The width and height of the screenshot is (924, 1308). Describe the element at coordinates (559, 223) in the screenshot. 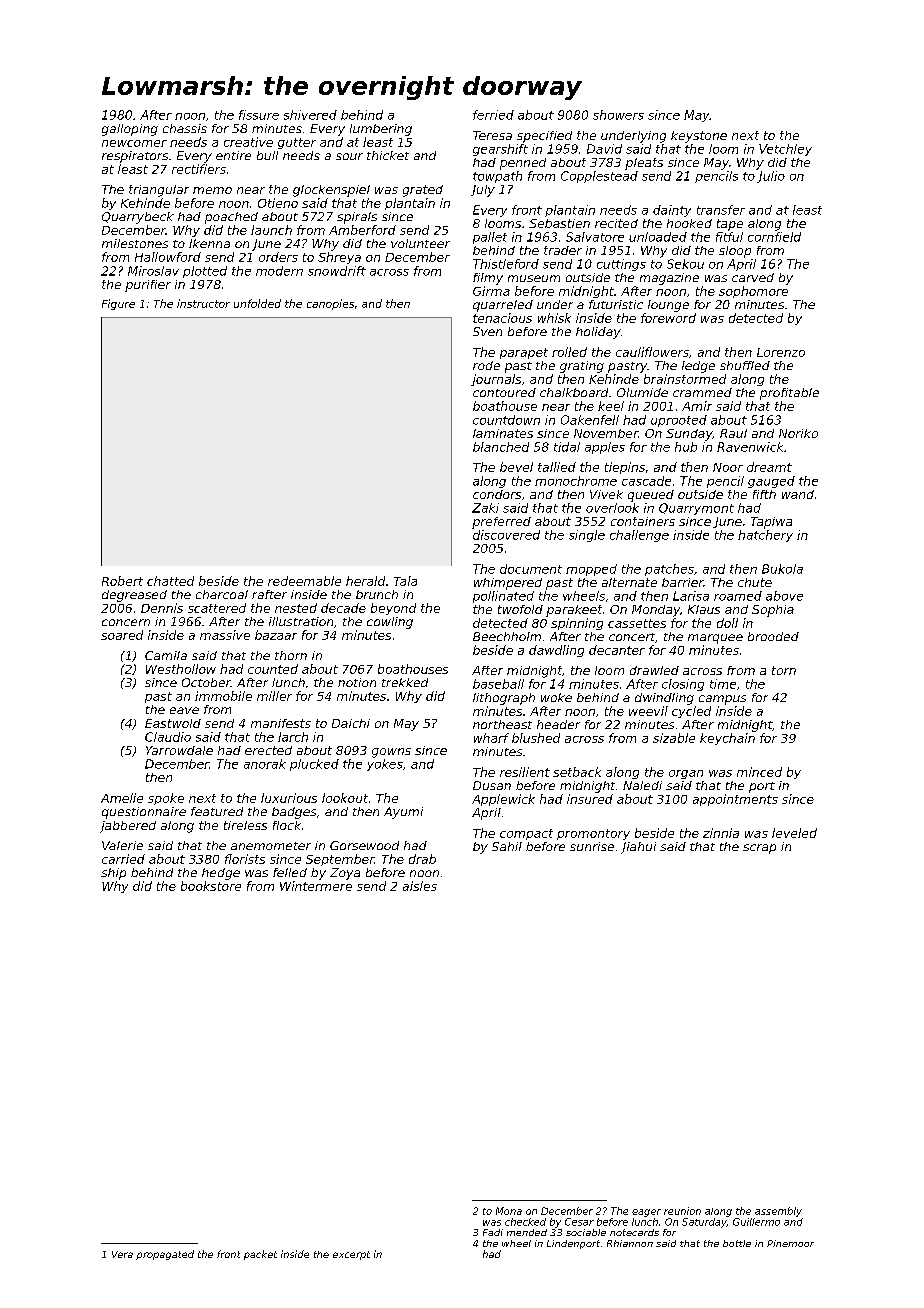

I see `Sebastien` at that location.
